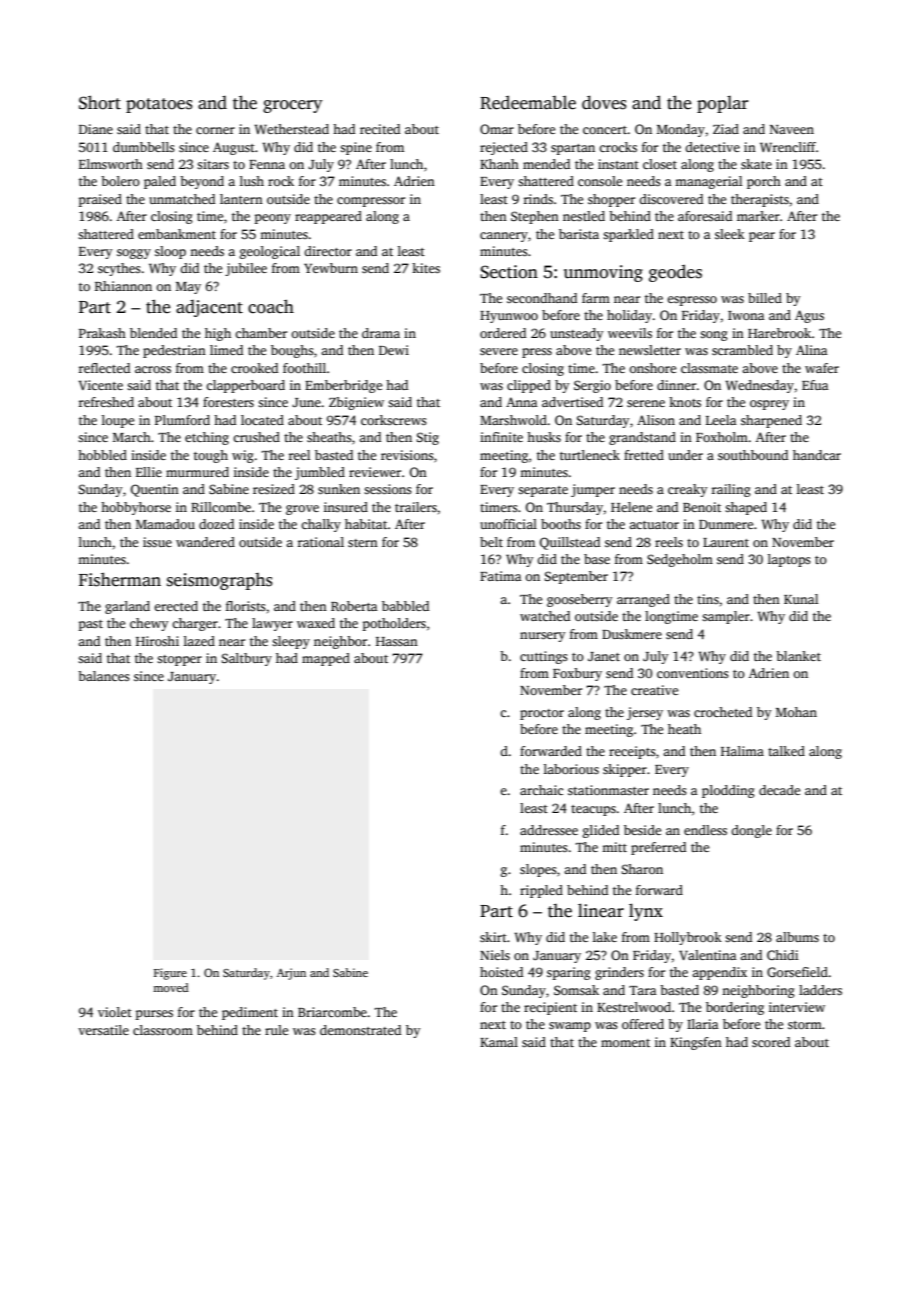  Describe the element at coordinates (499, 1042) in the page. I see `Kamal` at that location.
